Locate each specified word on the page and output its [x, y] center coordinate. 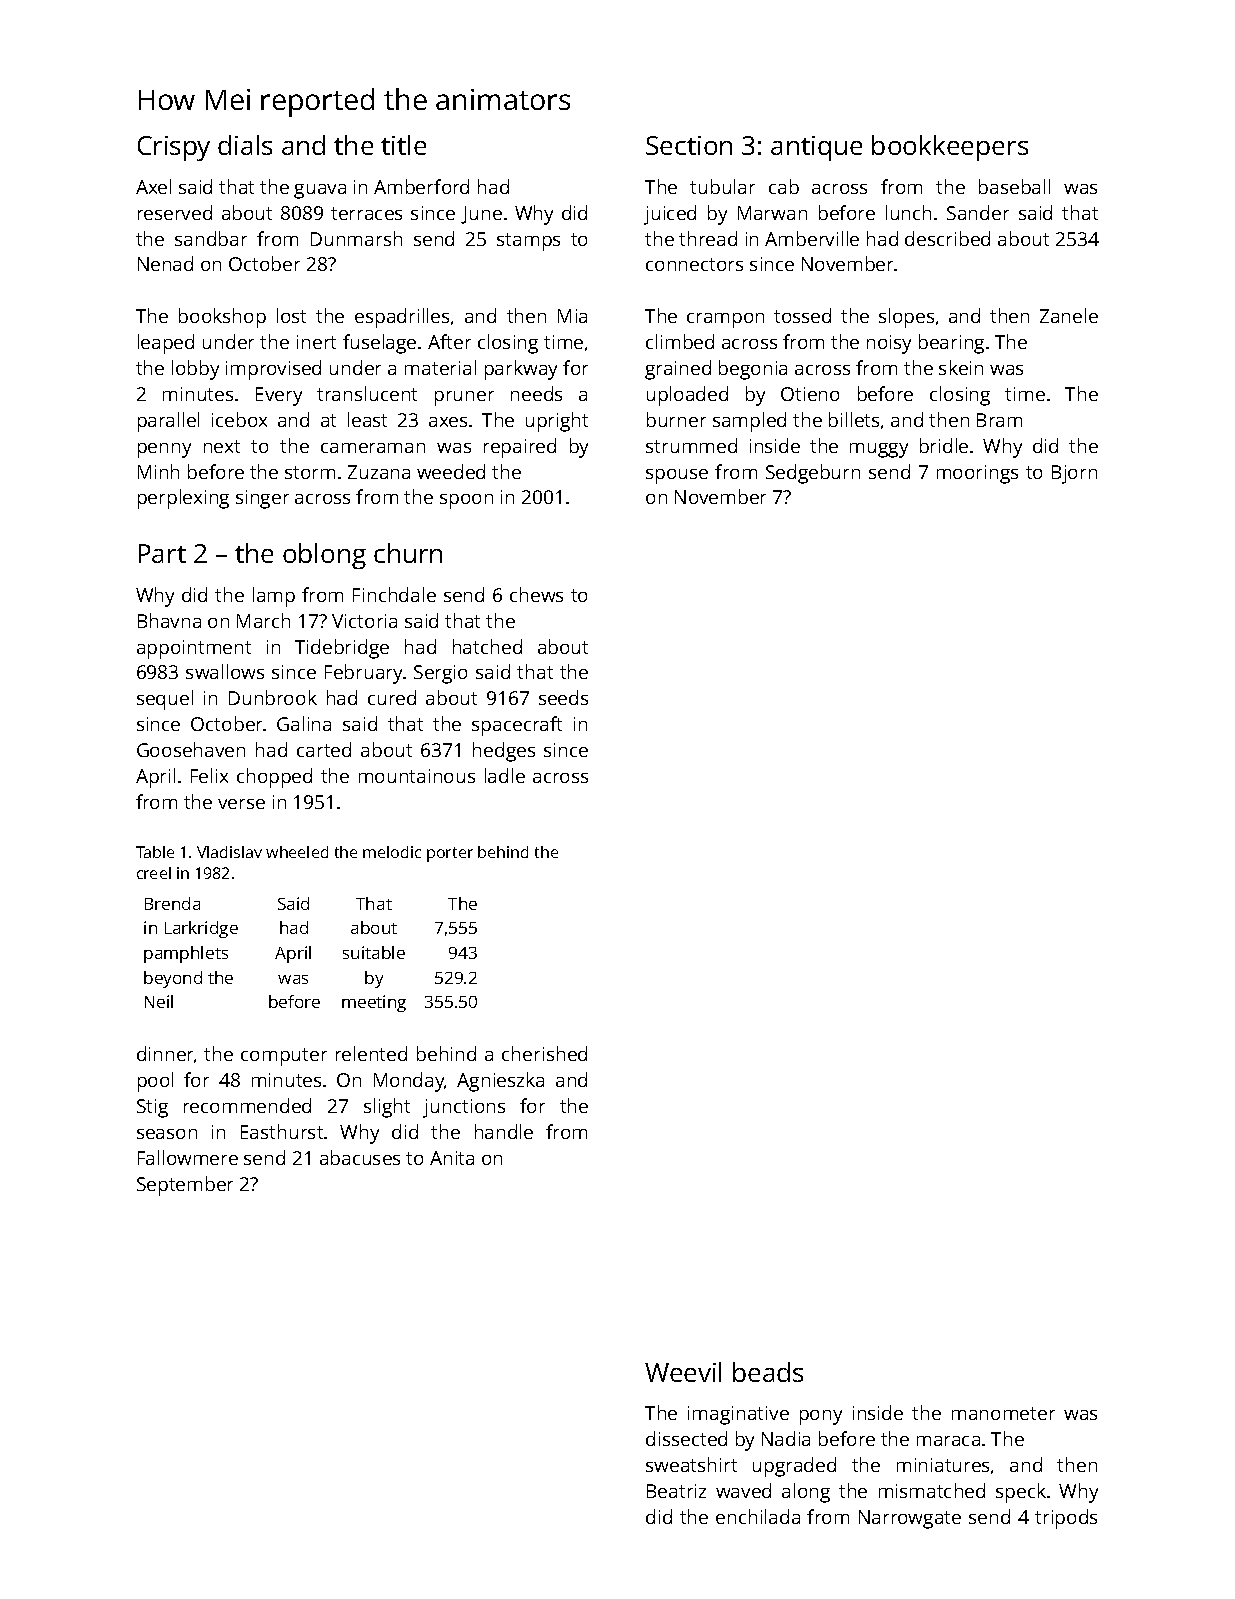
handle [504, 1131]
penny [164, 450]
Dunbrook [273, 697]
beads [768, 1372]
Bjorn [1074, 474]
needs [536, 393]
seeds [563, 697]
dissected [686, 1438]
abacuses [360, 1157]
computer [284, 1057]
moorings [977, 474]
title [403, 145]
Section [689, 145]
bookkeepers [950, 148]
